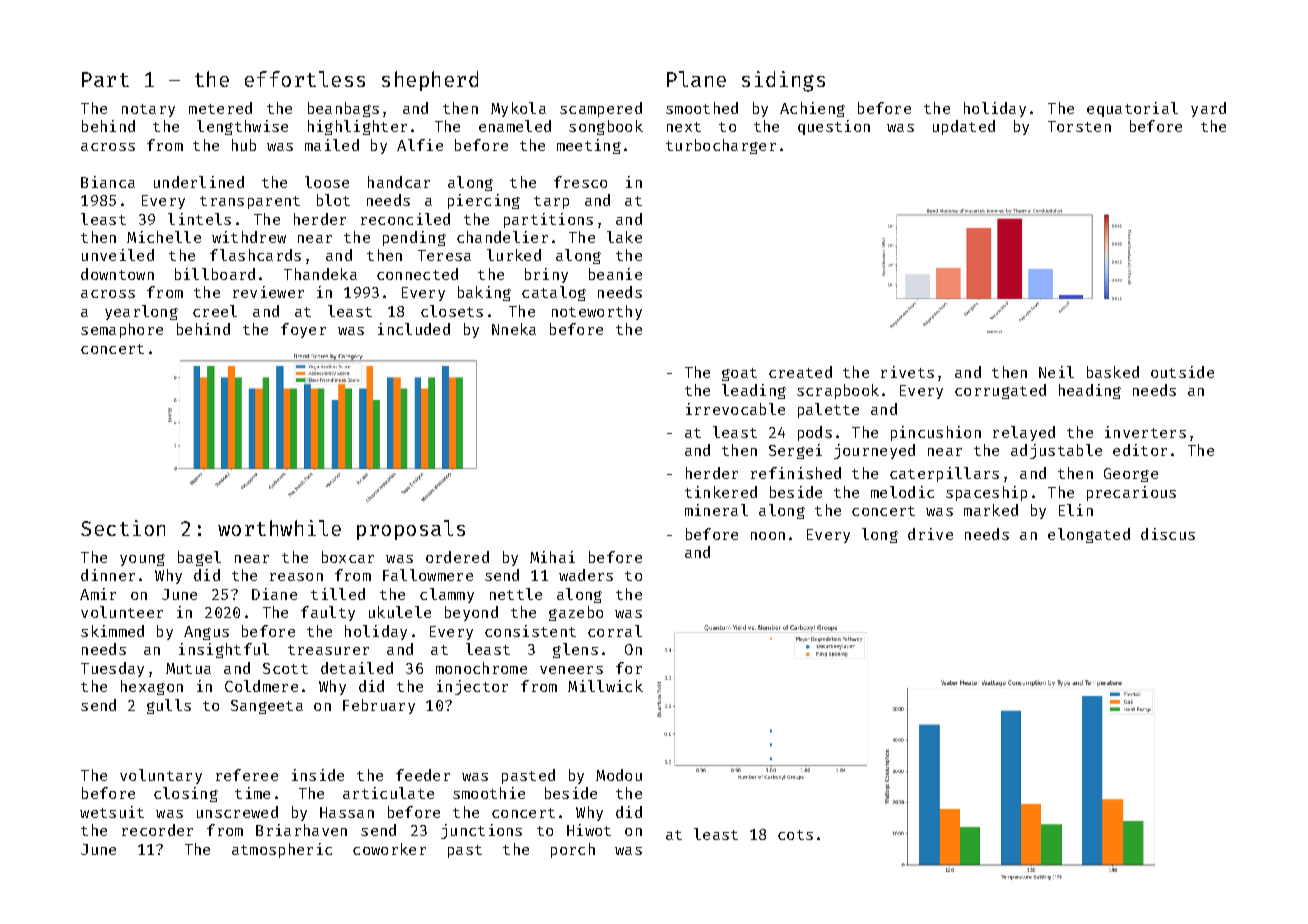  What do you see at coordinates (148, 110) in the screenshot?
I see `notary` at bounding box center [148, 110].
